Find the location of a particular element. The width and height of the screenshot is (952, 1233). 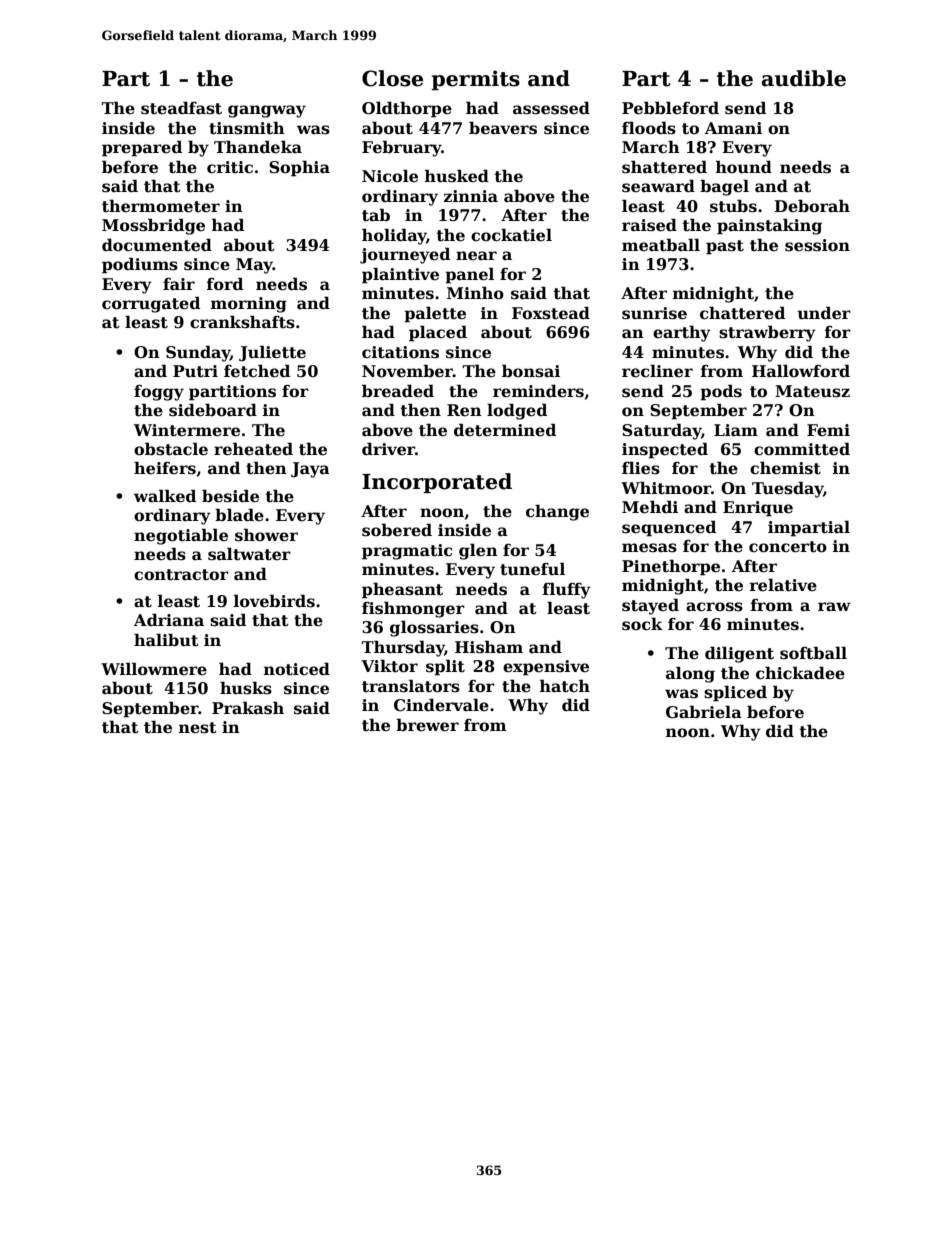

steadfast is located at coordinates (181, 108).
